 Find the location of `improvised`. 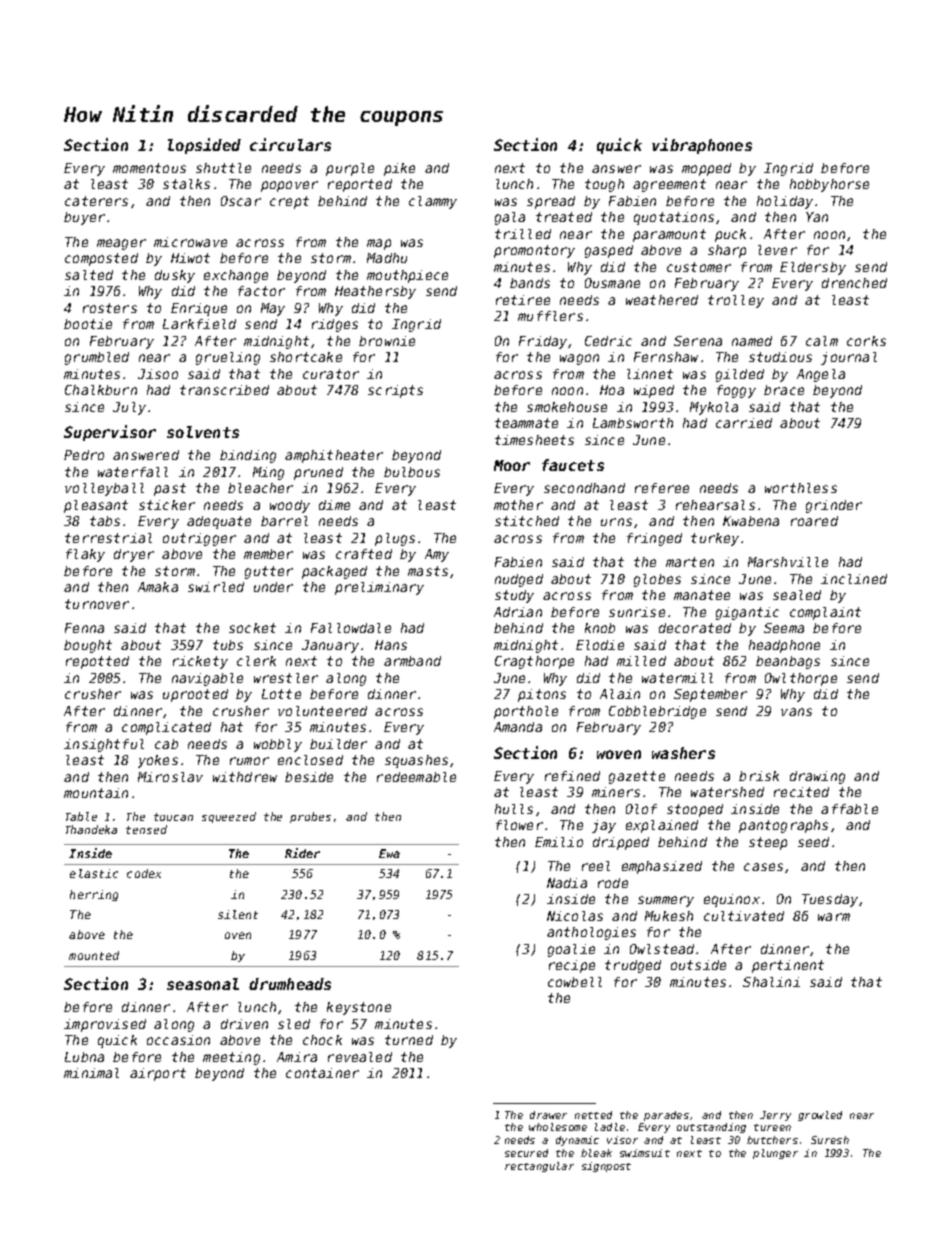

improvised is located at coordinates (105, 1025).
